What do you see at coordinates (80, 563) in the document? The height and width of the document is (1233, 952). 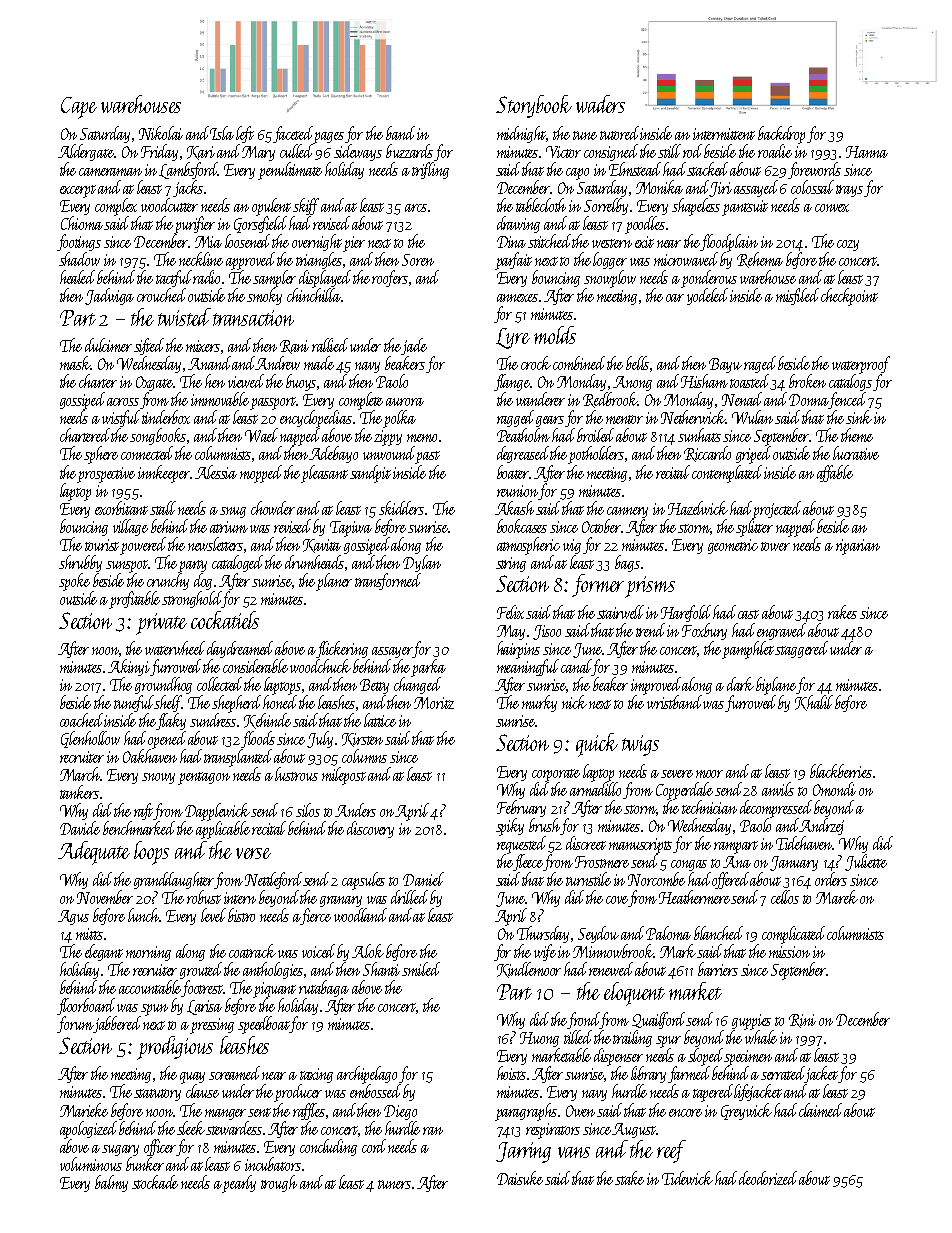 I see `shrubby` at bounding box center [80, 563].
